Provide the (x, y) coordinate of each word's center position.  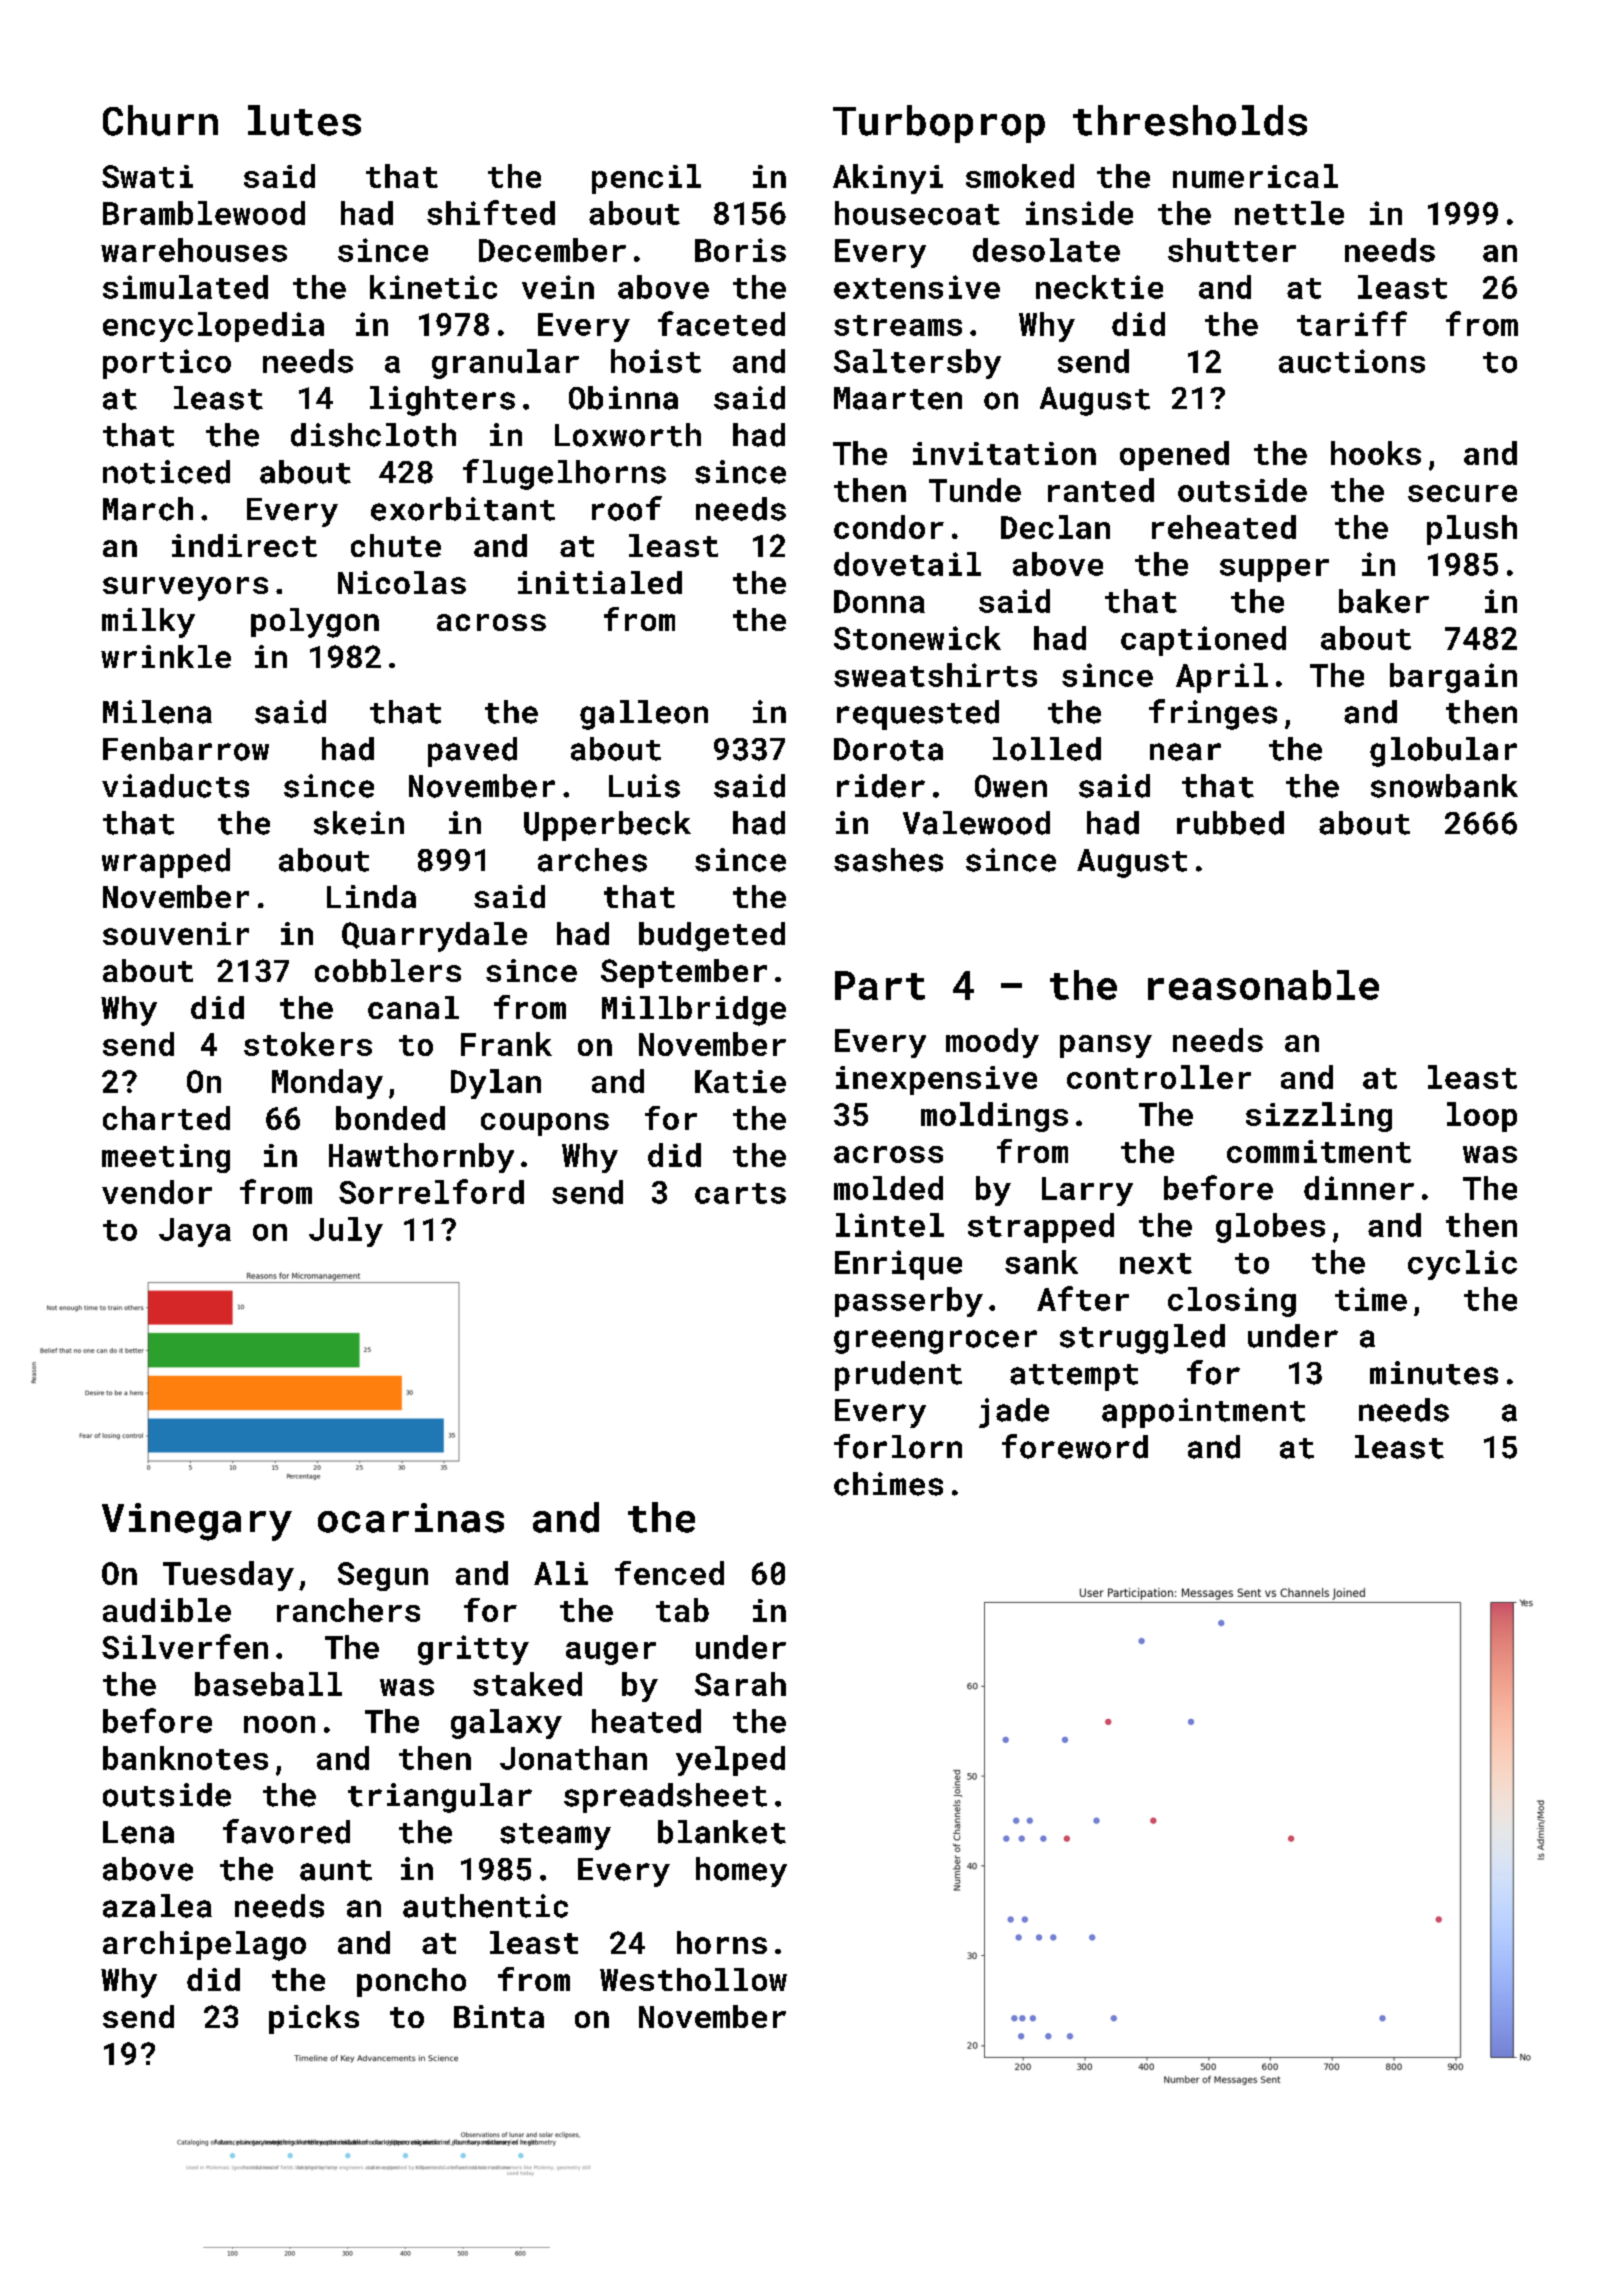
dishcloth (373, 435)
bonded (390, 1118)
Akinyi (888, 179)
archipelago (204, 1946)
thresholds (1190, 120)
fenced (669, 1573)
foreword (1075, 1446)
